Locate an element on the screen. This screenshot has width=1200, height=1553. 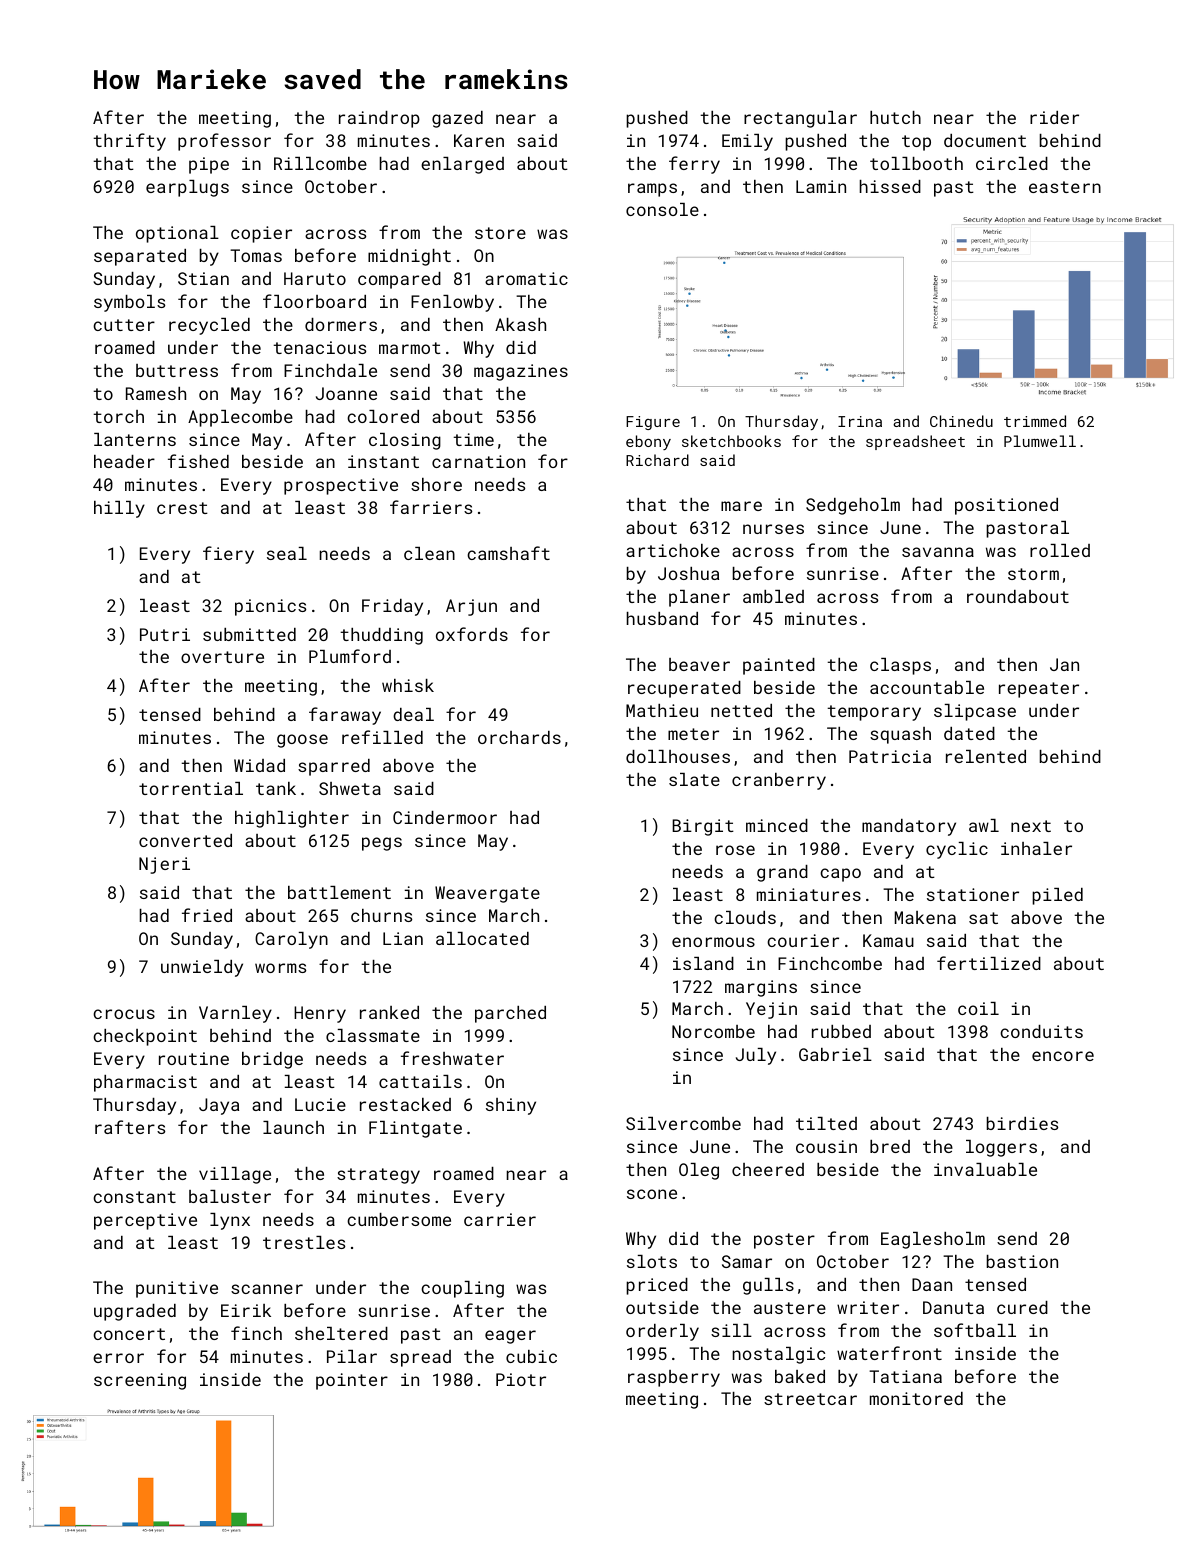
floorboard is located at coordinates (314, 301).
